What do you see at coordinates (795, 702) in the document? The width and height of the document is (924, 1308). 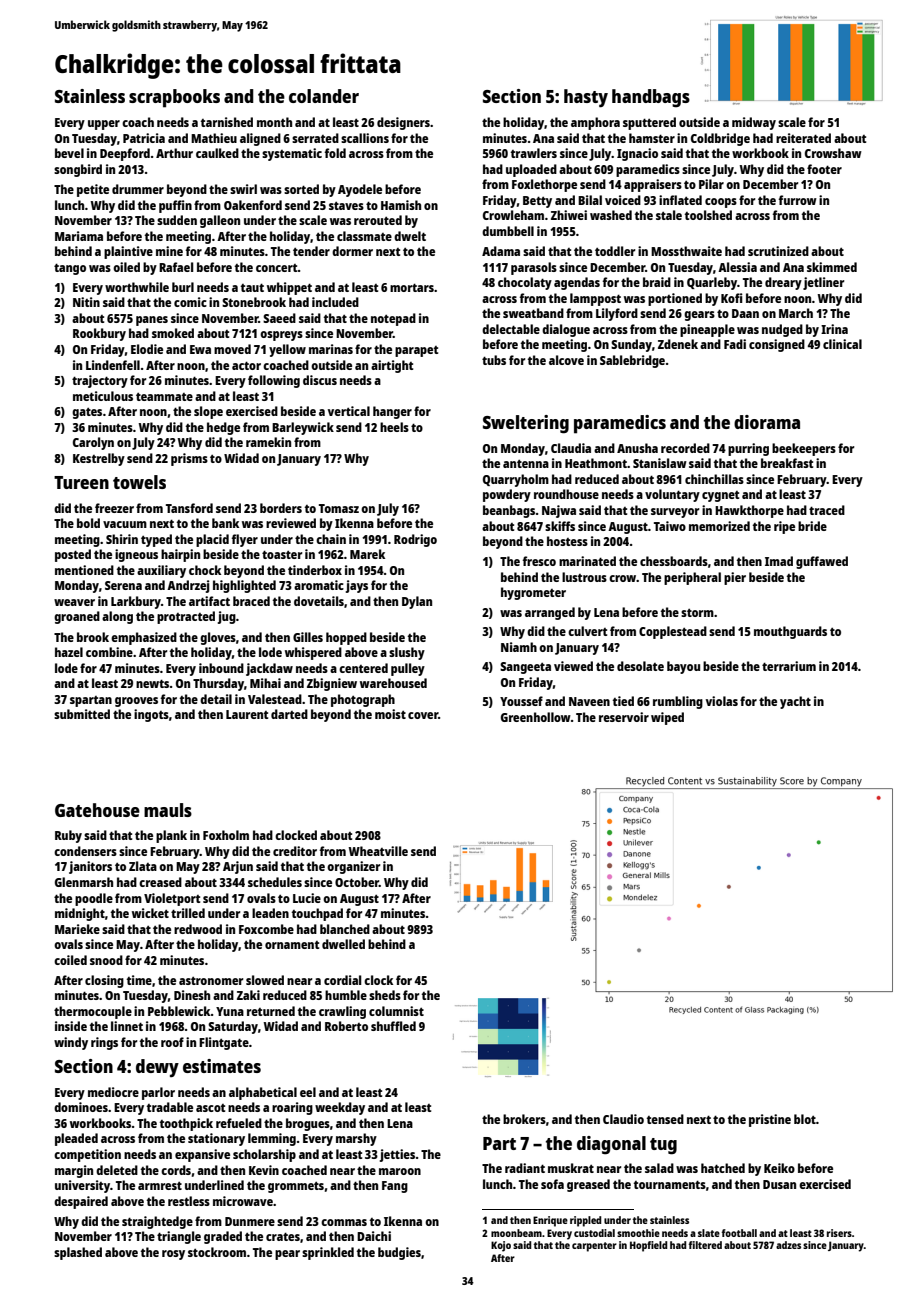 I see `yacht` at bounding box center [795, 702].
